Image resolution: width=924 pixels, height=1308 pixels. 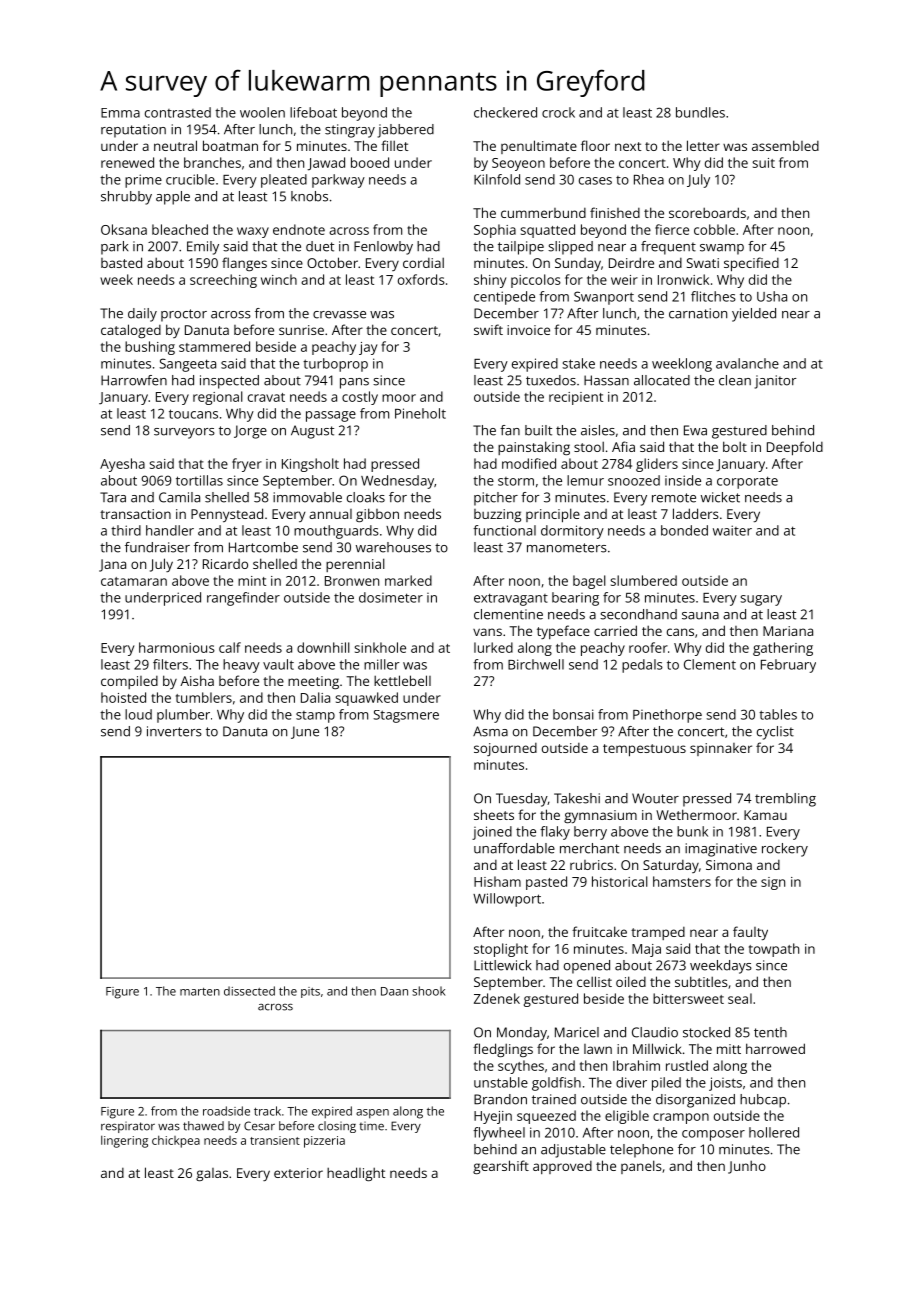 What do you see at coordinates (394, 991) in the screenshot?
I see `Daan` at bounding box center [394, 991].
